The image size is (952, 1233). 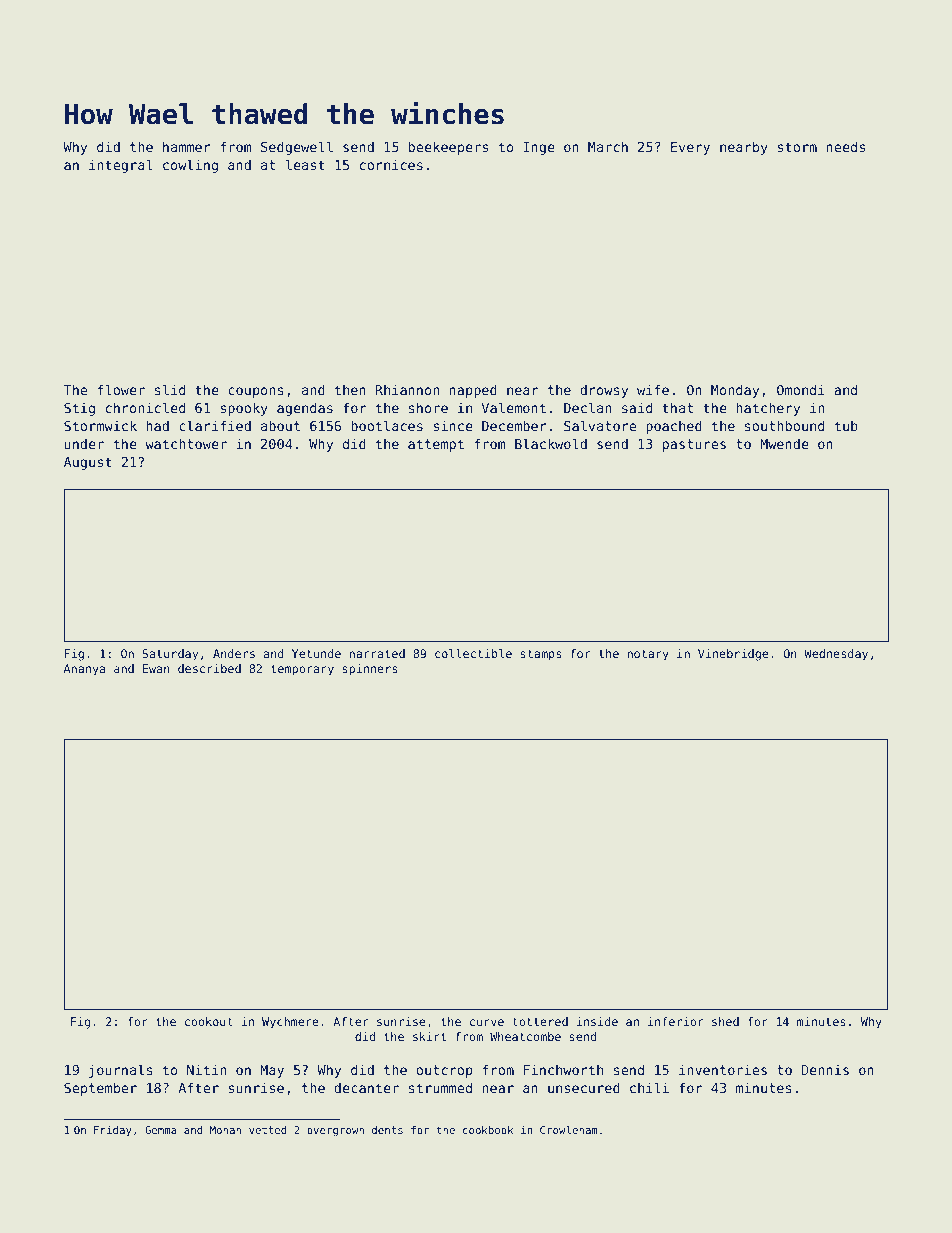 I want to click on least, so click(x=305, y=164).
